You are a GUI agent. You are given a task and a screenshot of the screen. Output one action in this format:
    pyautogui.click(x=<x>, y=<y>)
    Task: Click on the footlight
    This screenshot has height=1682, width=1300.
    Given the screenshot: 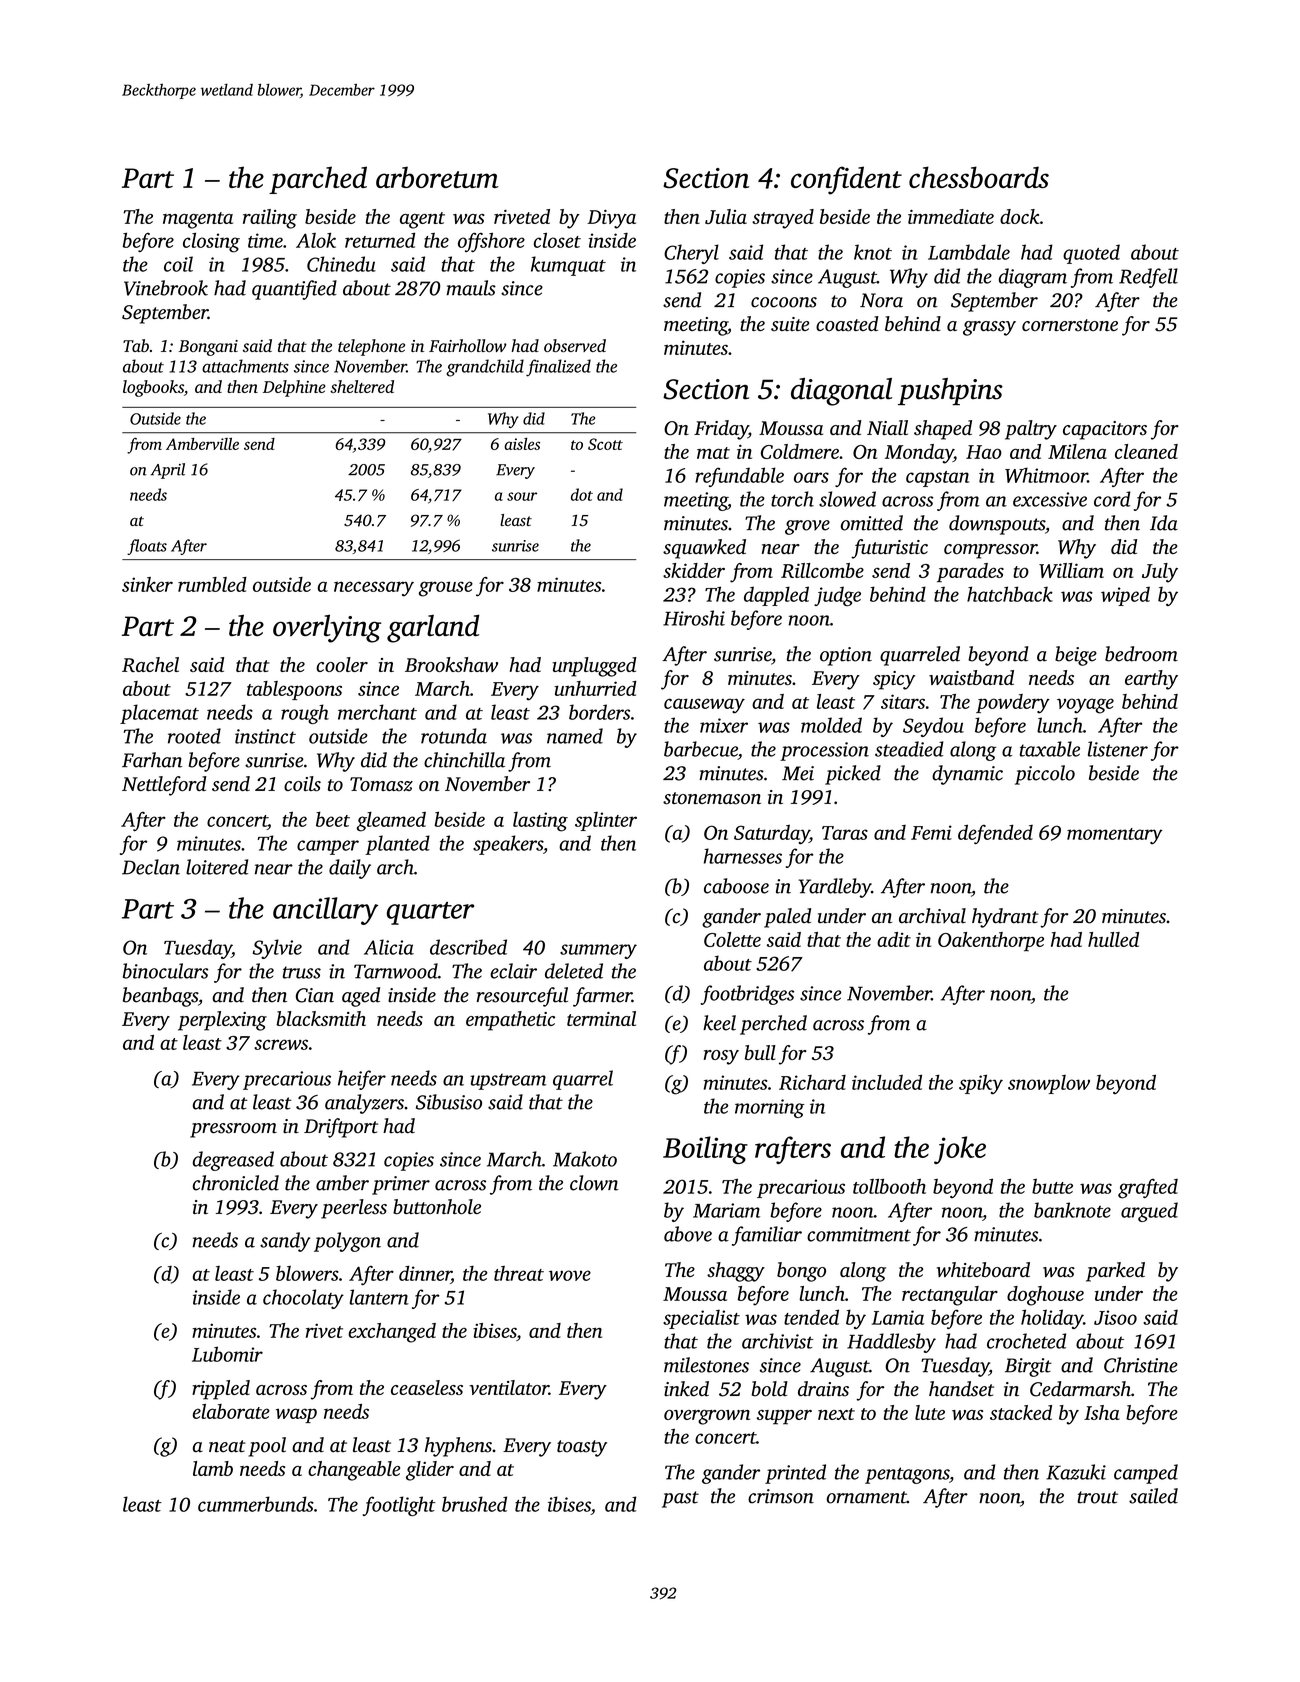 What is the action you would take?
    pyautogui.click(x=399, y=1506)
